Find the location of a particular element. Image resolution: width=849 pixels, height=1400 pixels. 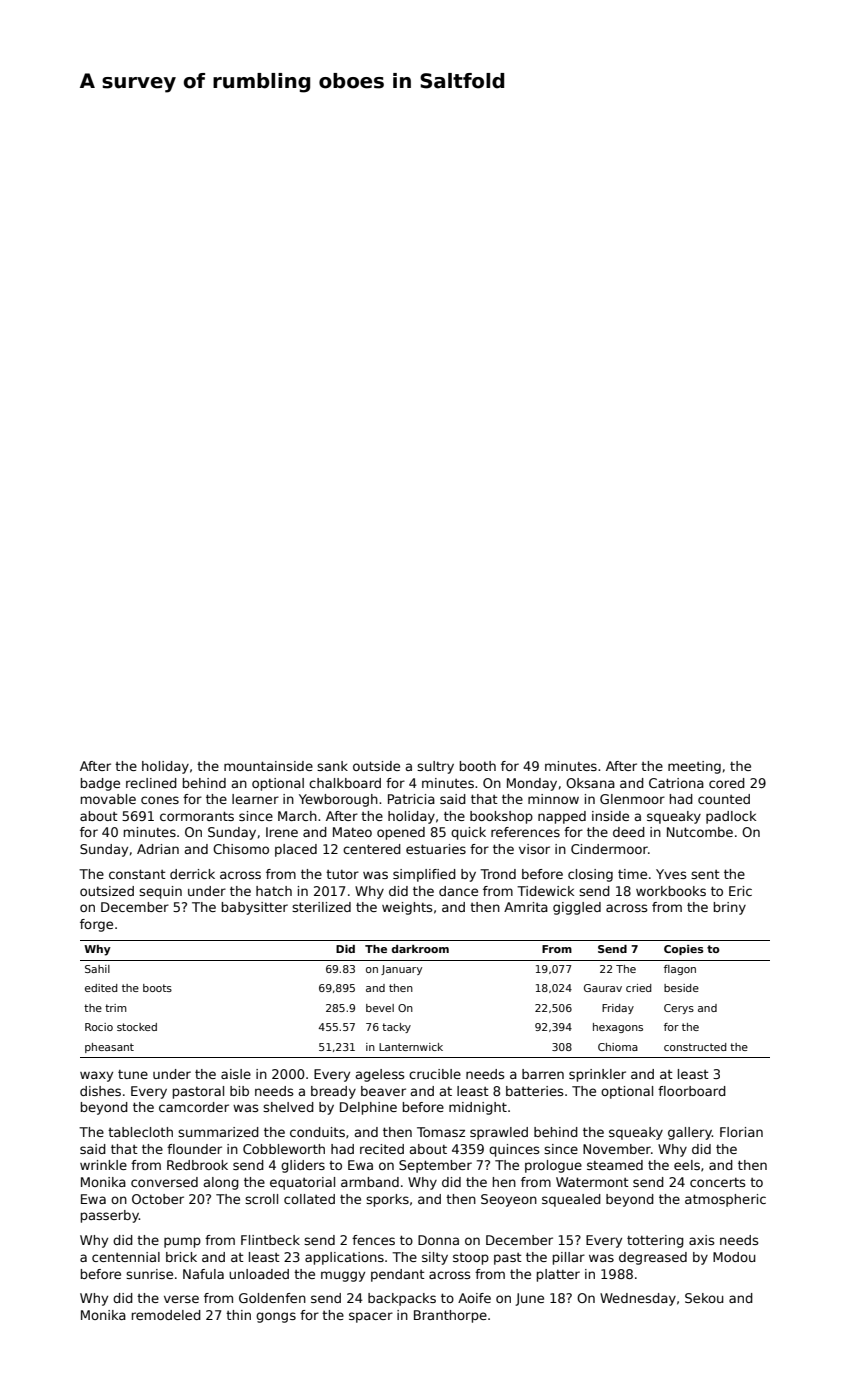

crucible is located at coordinates (435, 1074).
